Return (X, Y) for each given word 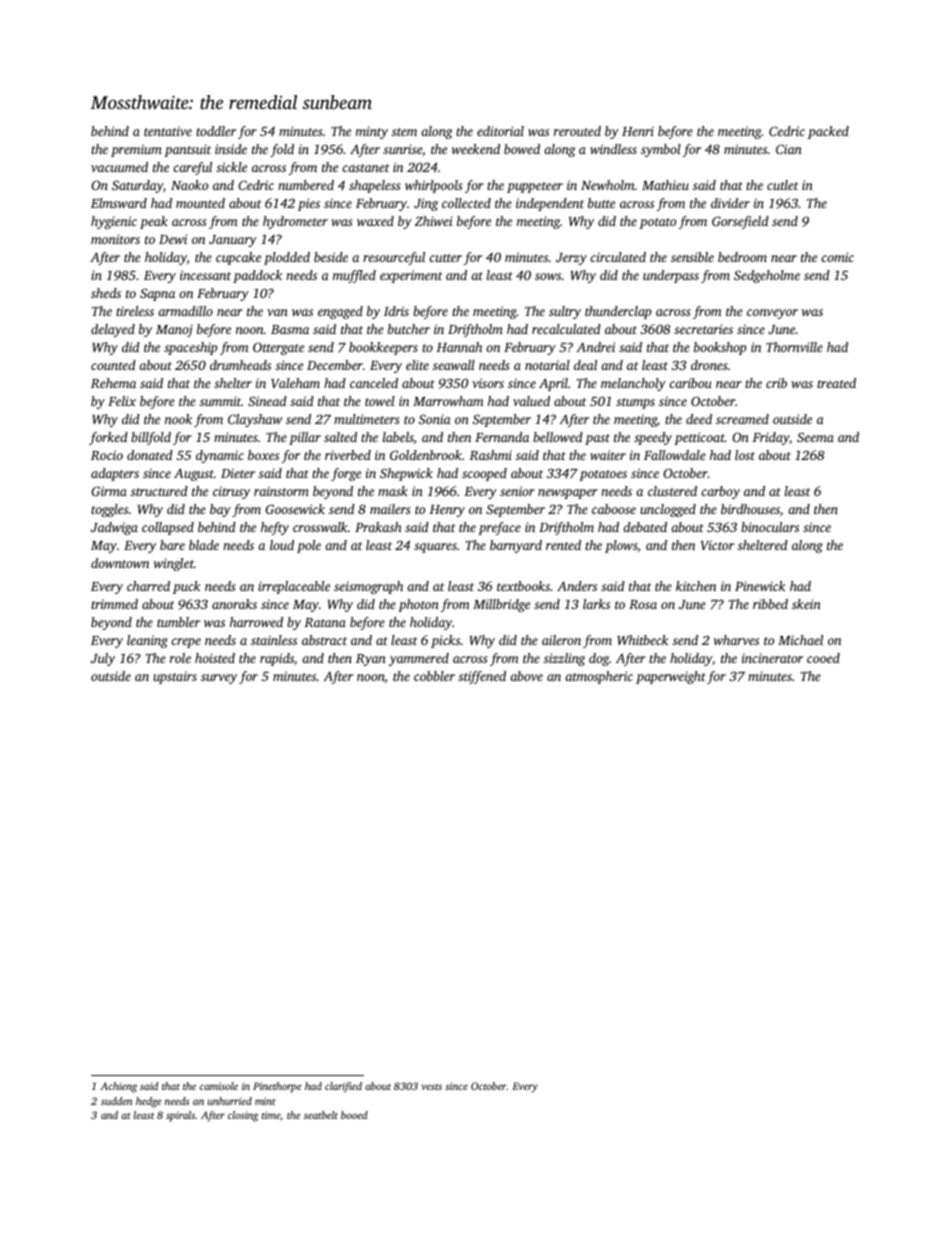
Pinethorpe (277, 1087)
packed (828, 132)
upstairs (175, 677)
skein (806, 604)
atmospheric (599, 677)
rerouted (577, 131)
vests (432, 1087)
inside (231, 149)
